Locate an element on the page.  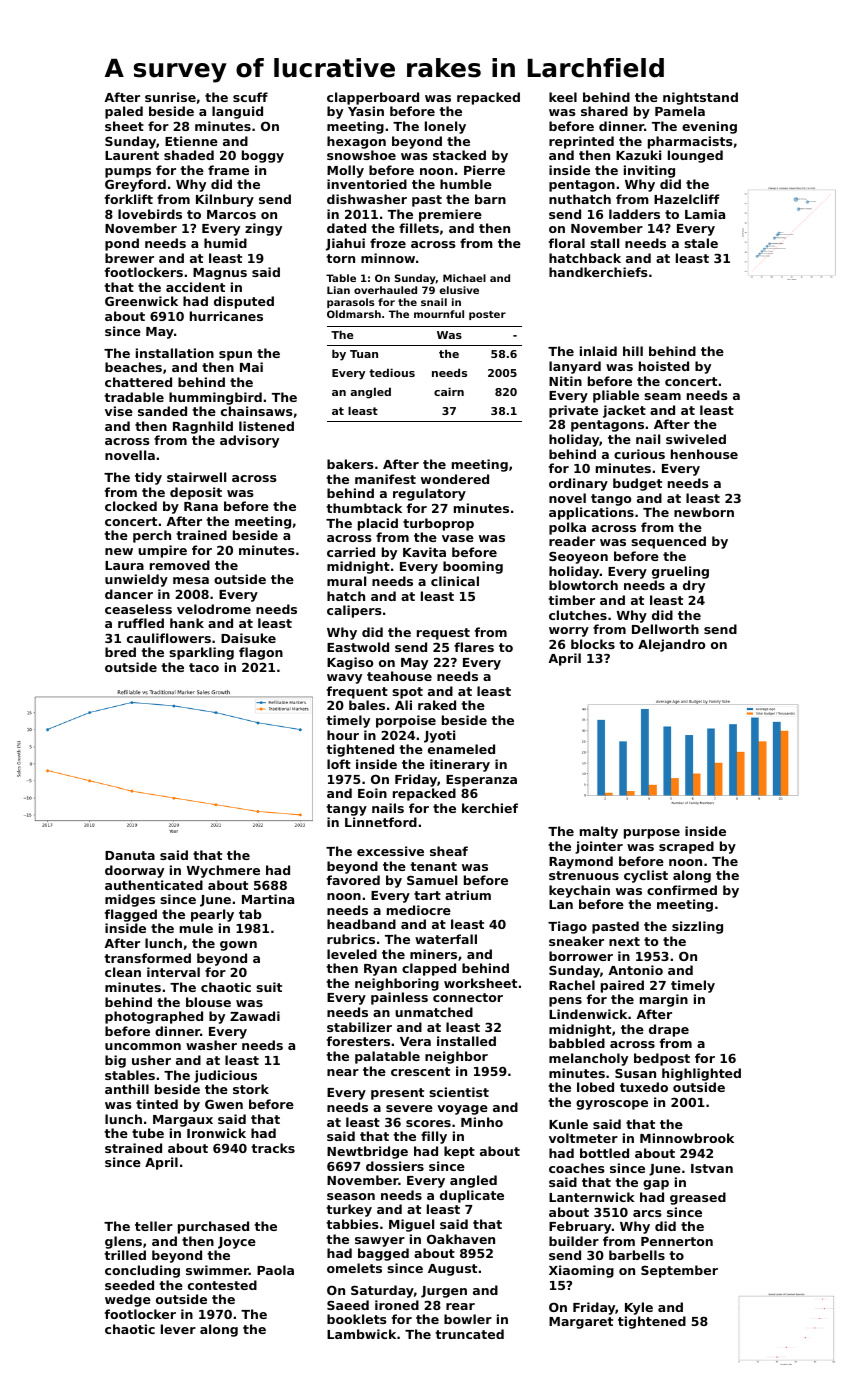
lovebirds is located at coordinates (150, 214).
